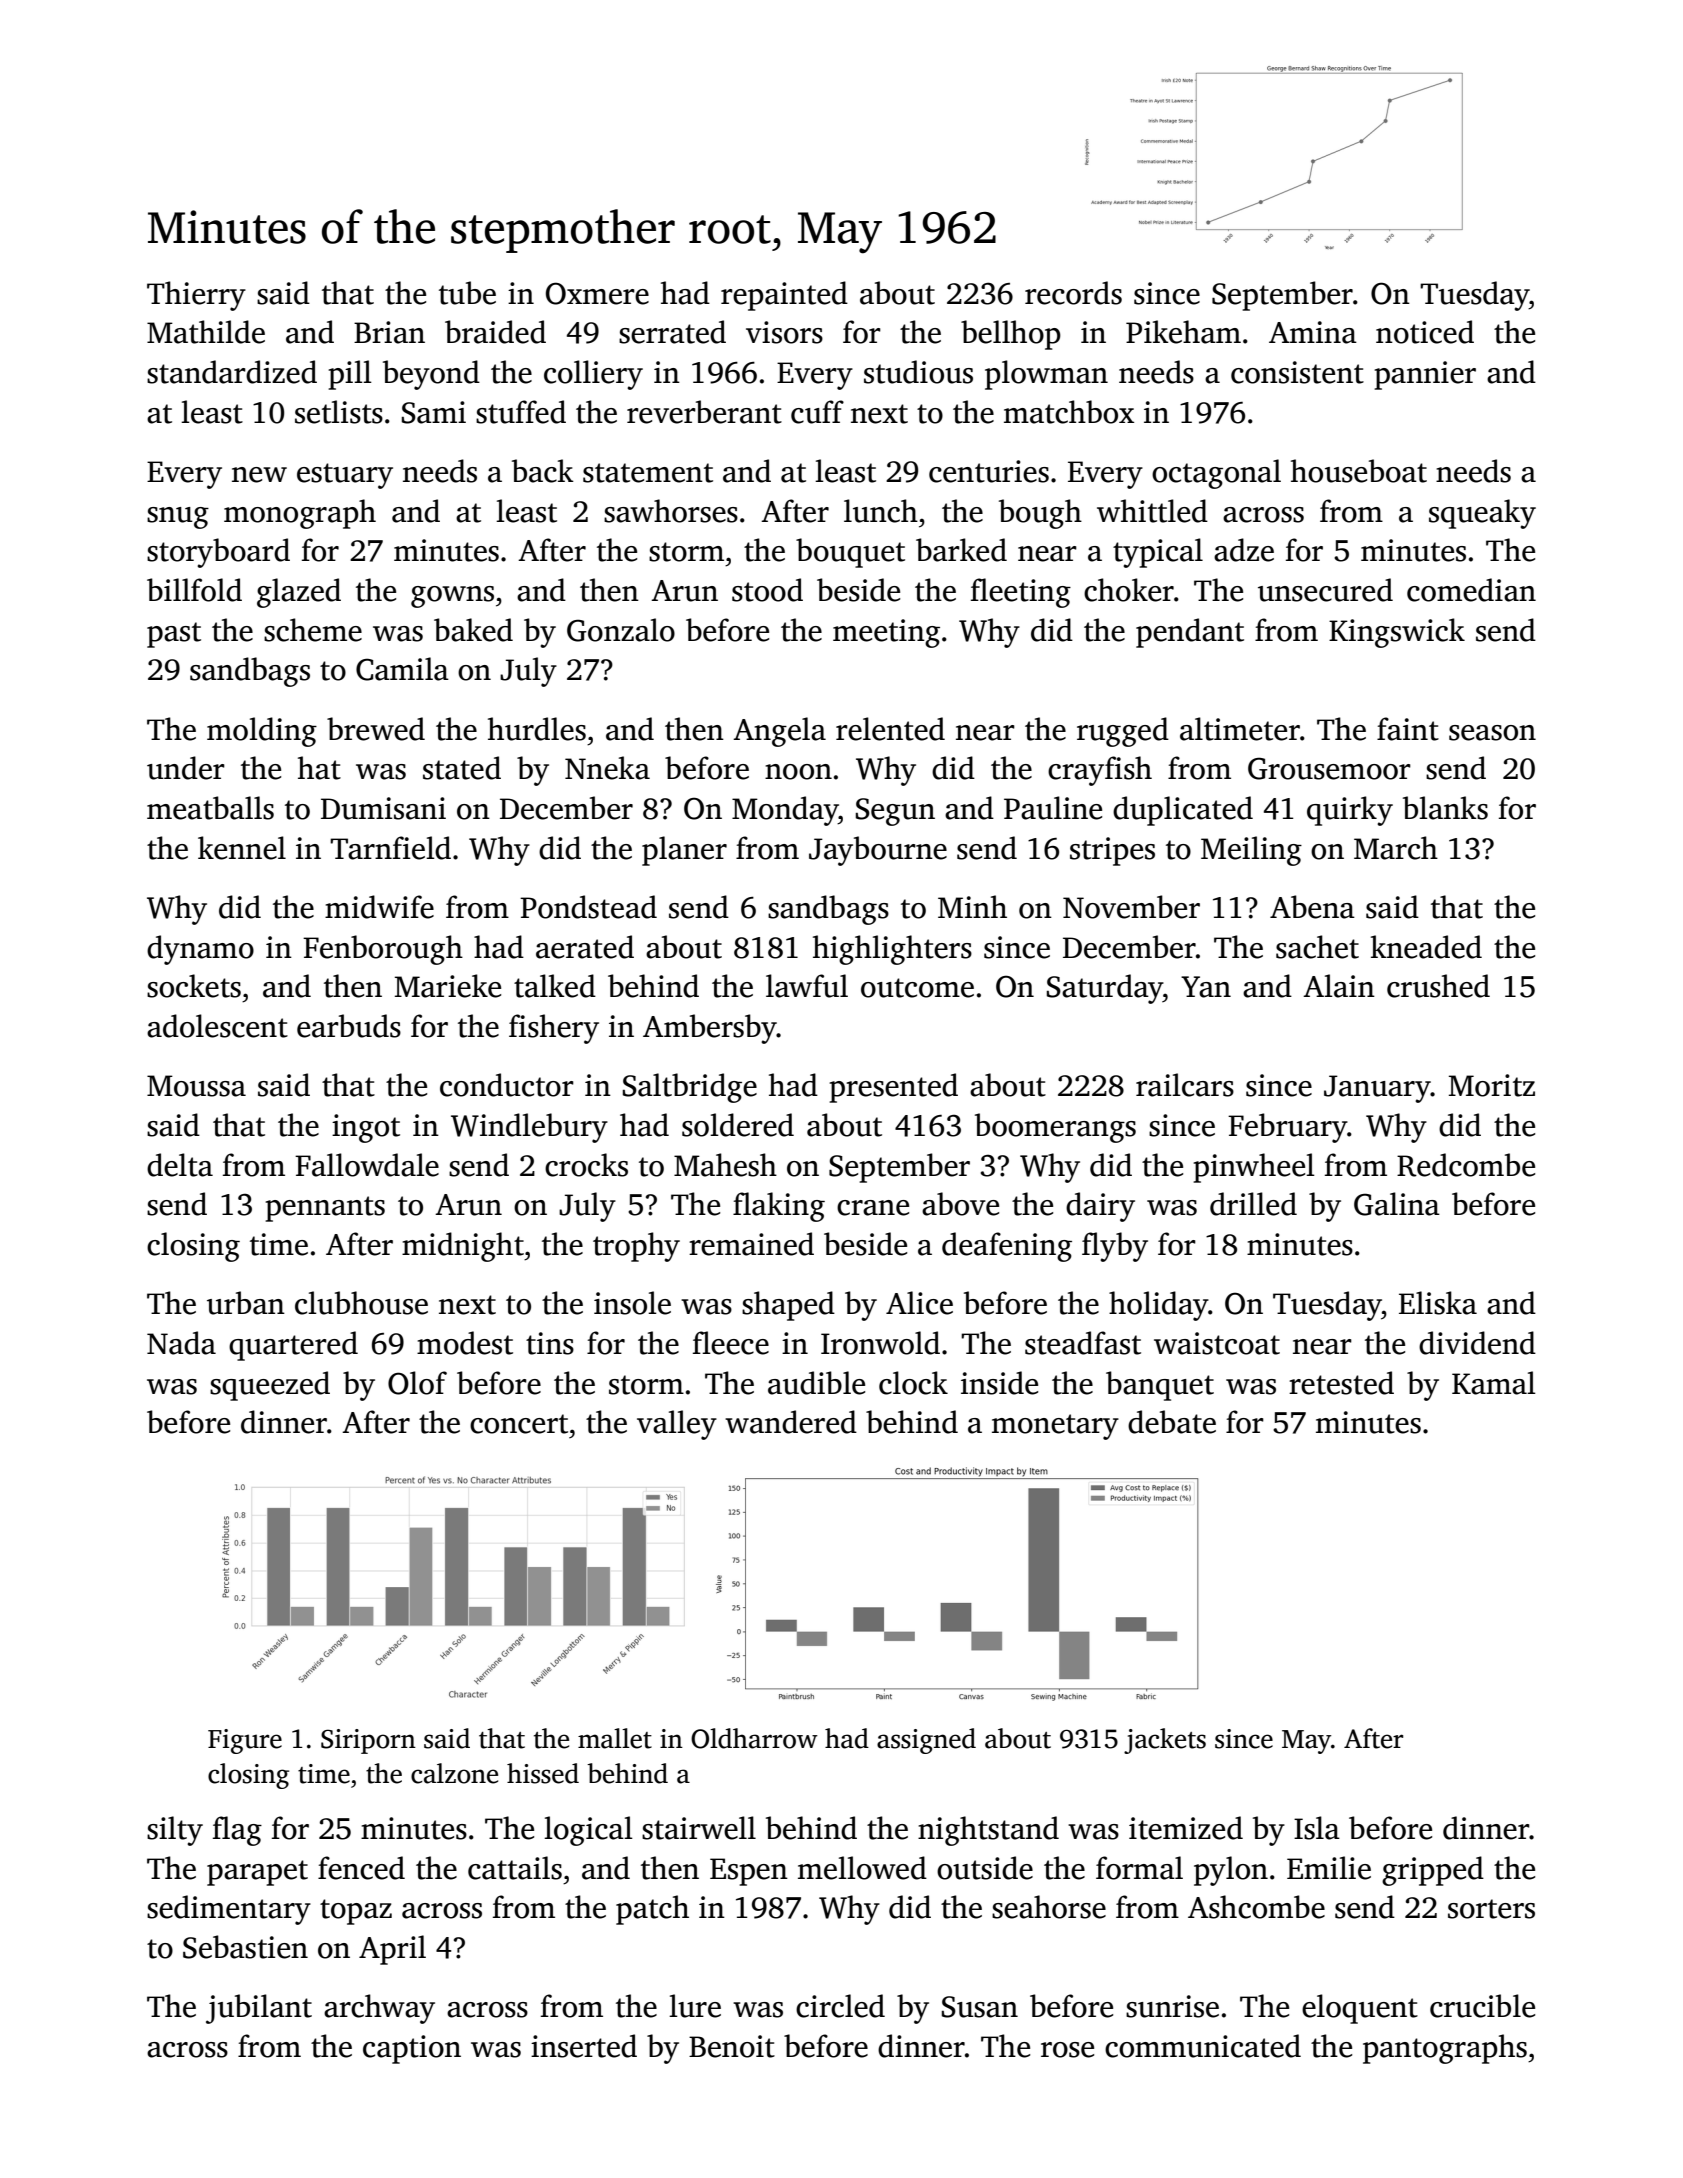 The width and height of the page is (1683, 2178). Describe the element at coordinates (180, 1165) in the page. I see `delta` at that location.
